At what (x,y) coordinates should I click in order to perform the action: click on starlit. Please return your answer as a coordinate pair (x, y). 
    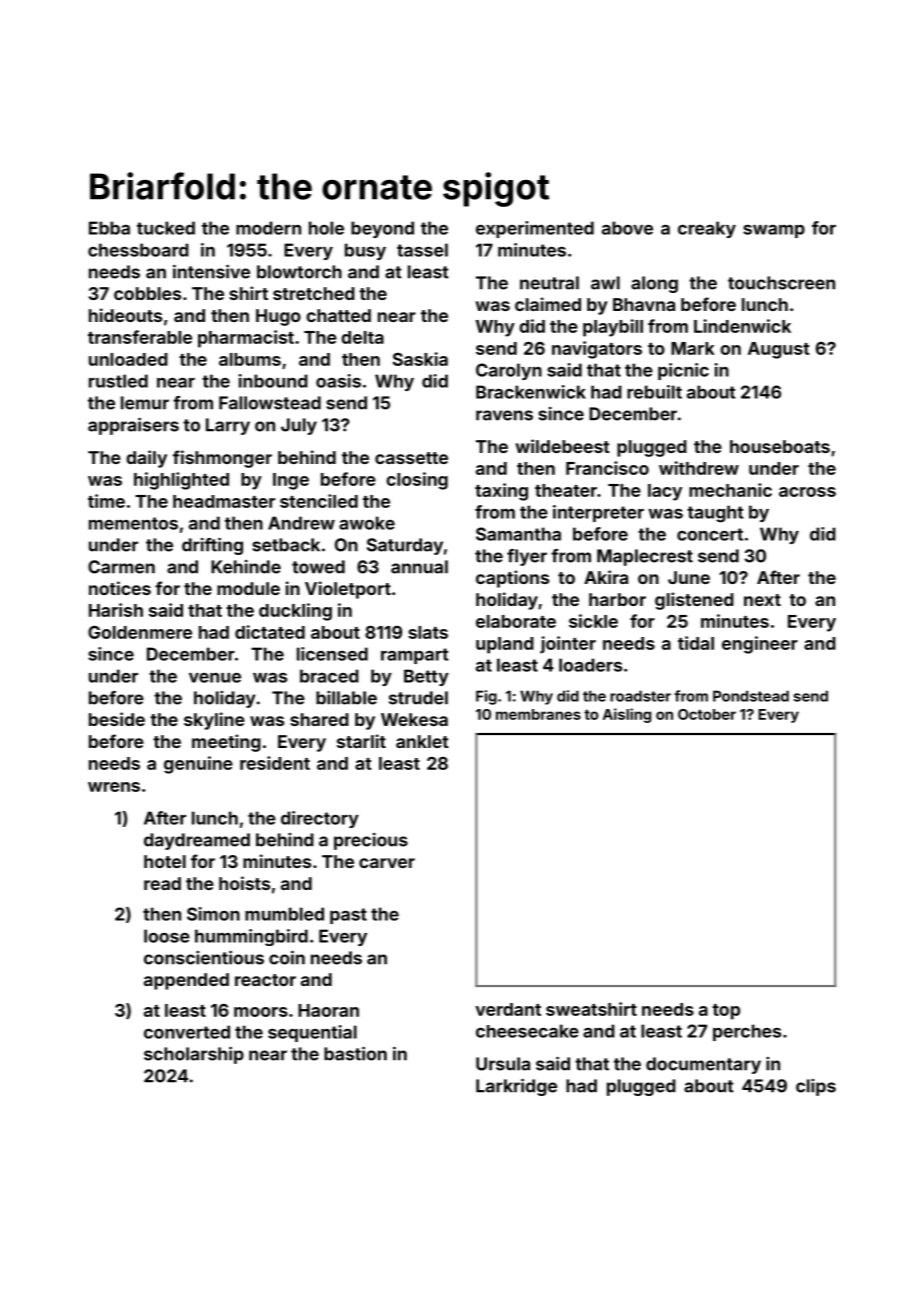
    Looking at the image, I should click on (361, 741).
